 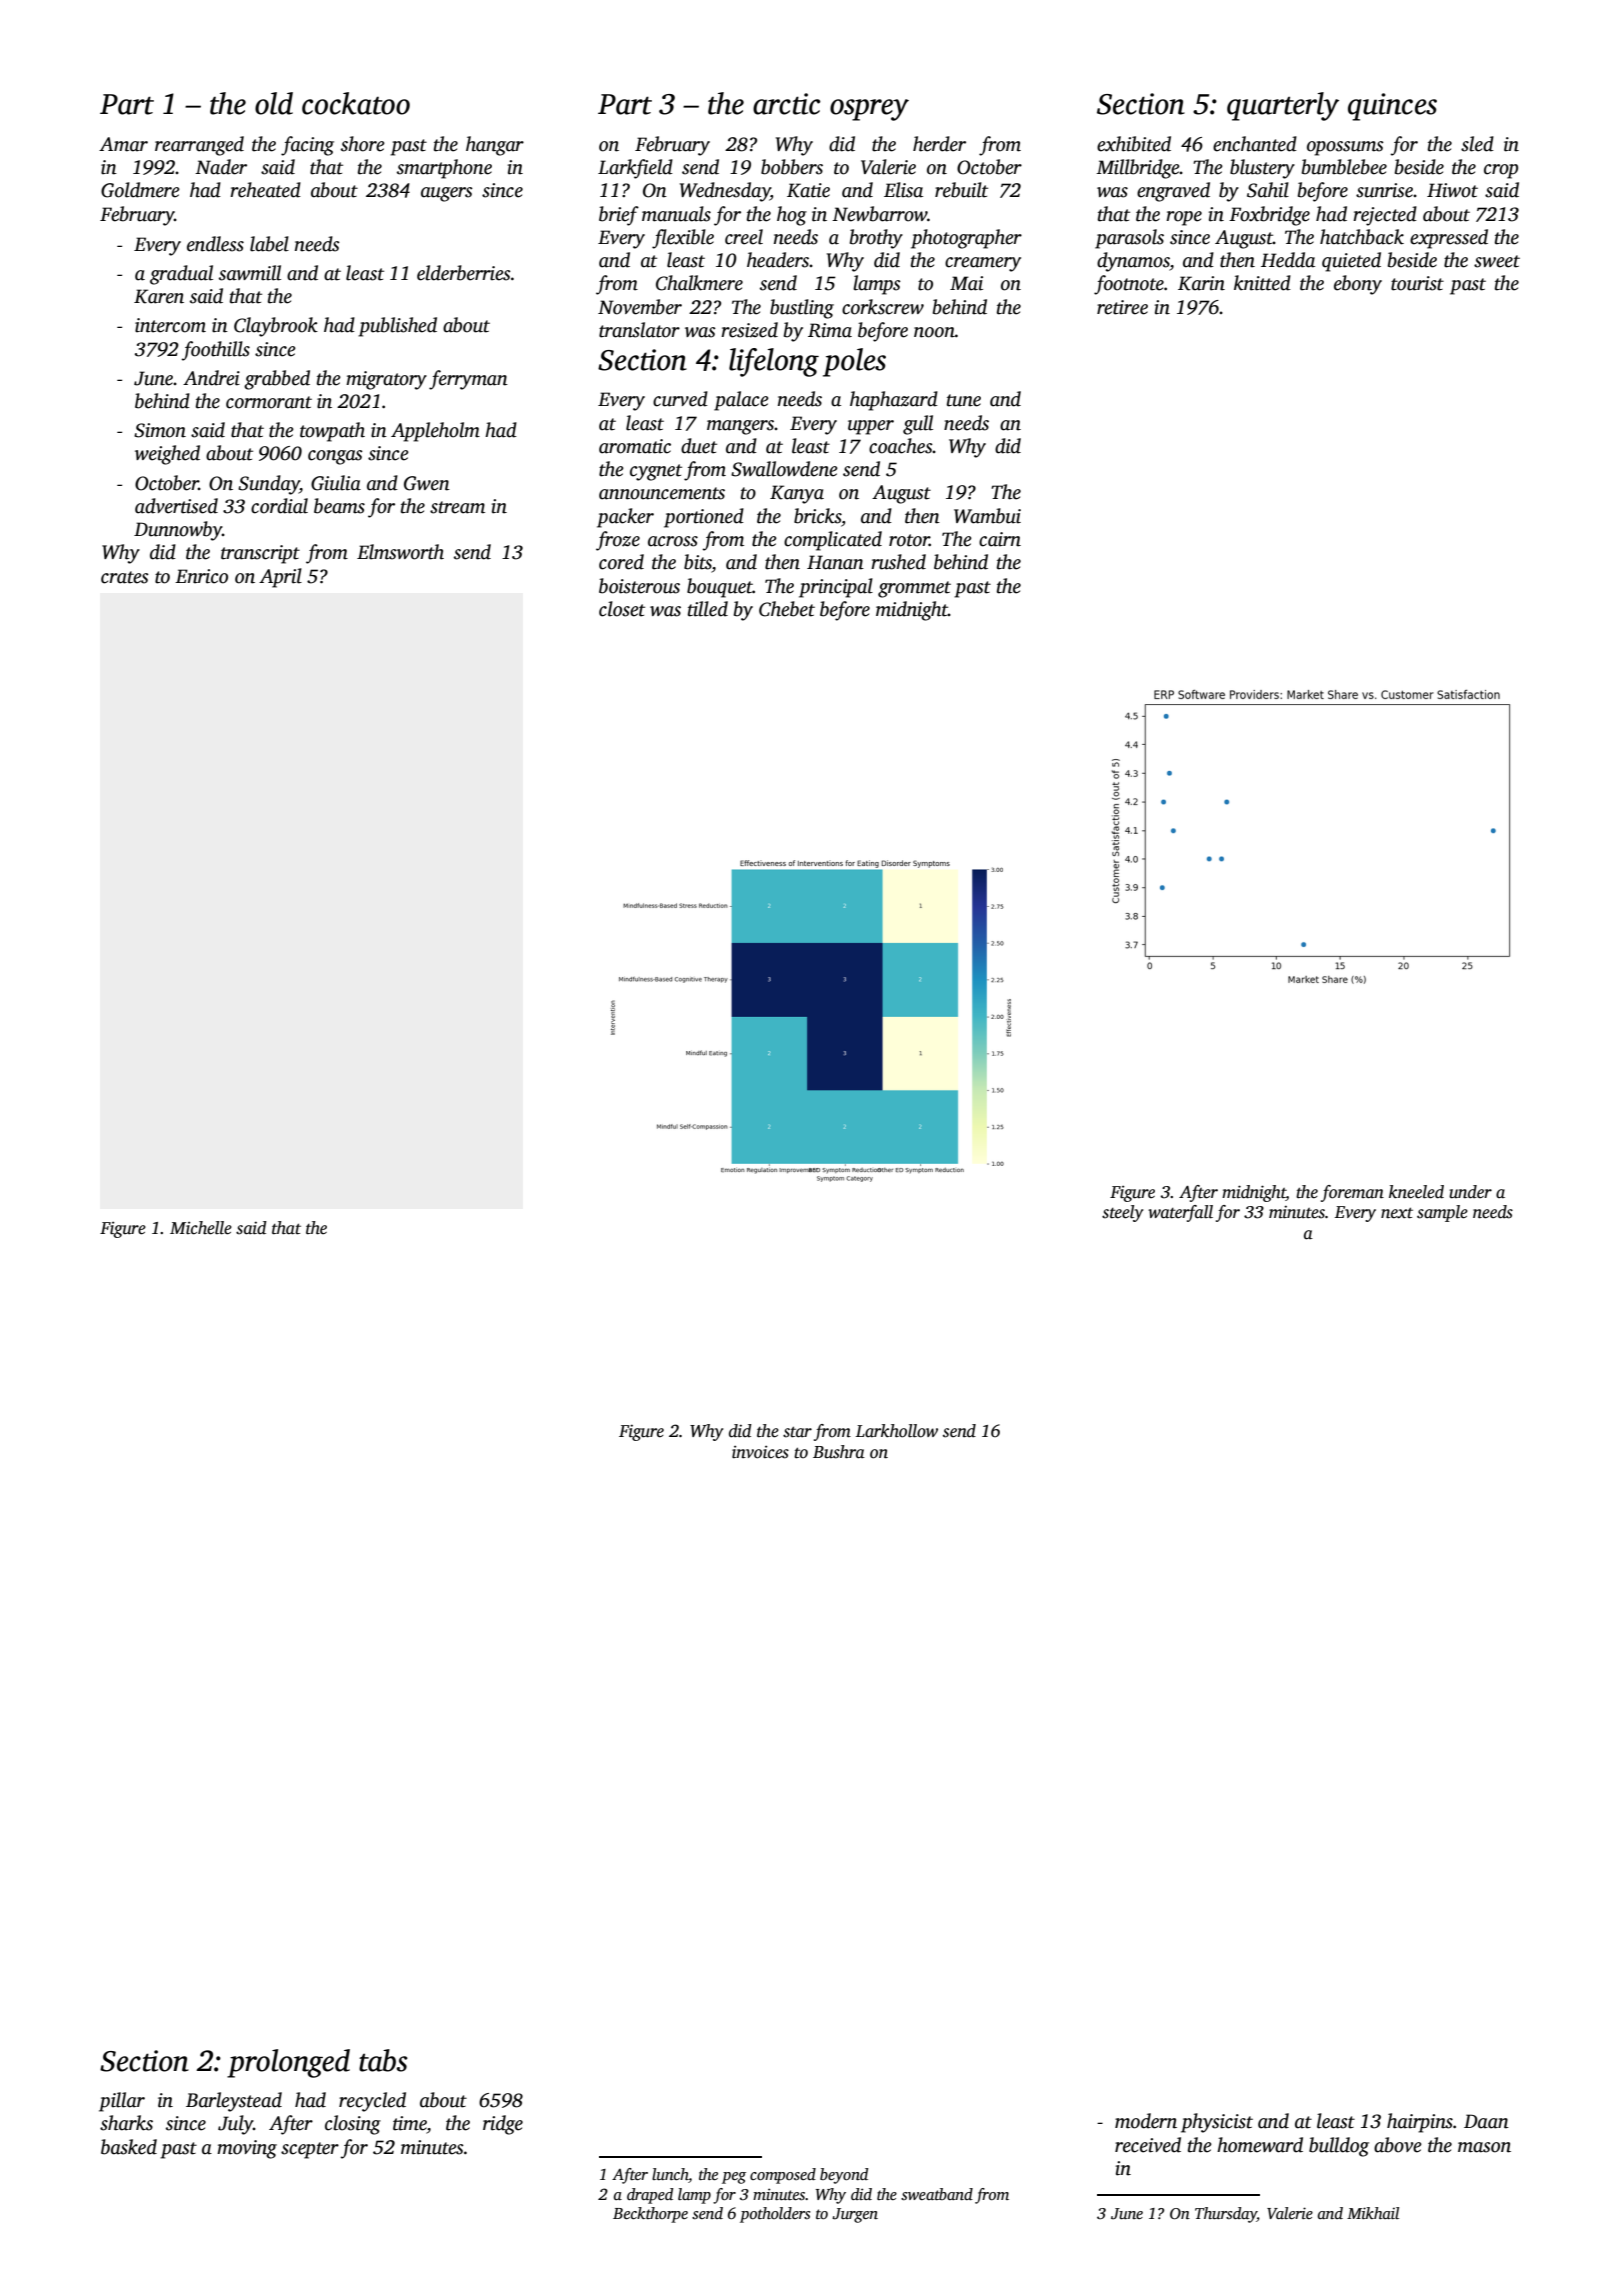 I want to click on cockatoo, so click(x=356, y=103).
